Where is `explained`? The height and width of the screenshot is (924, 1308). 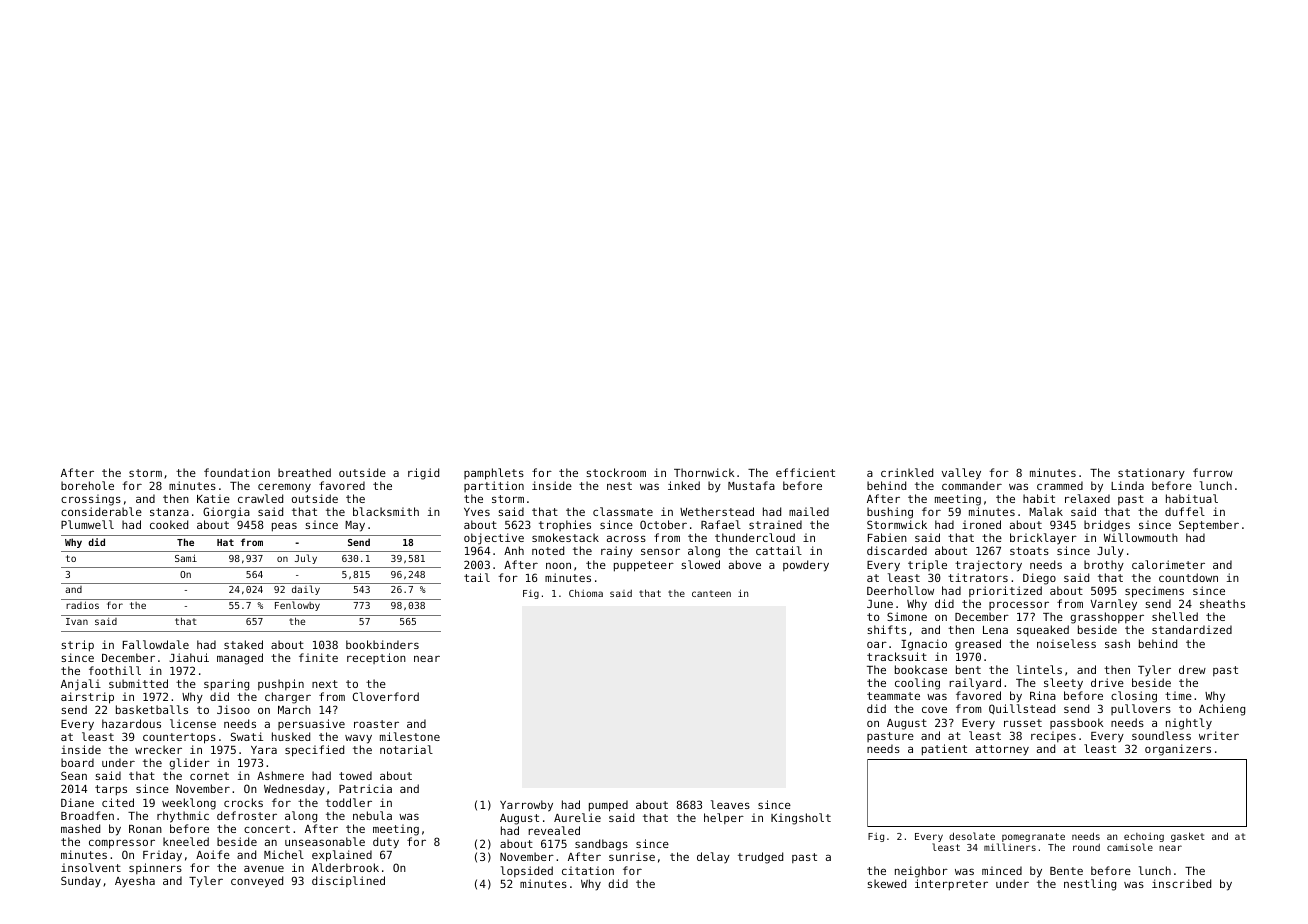 explained is located at coordinates (342, 856).
